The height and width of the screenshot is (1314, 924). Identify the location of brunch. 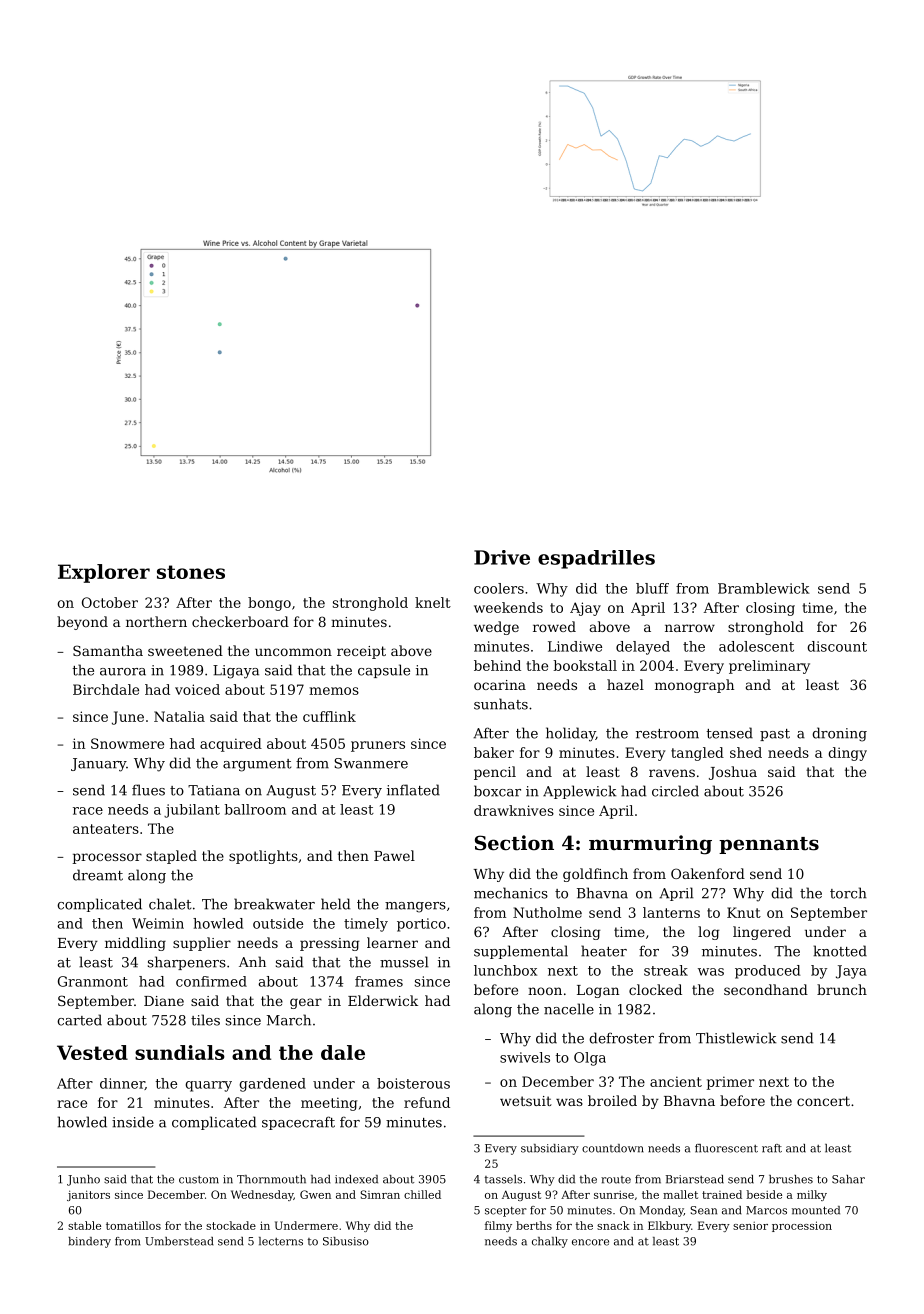
(842, 989).
